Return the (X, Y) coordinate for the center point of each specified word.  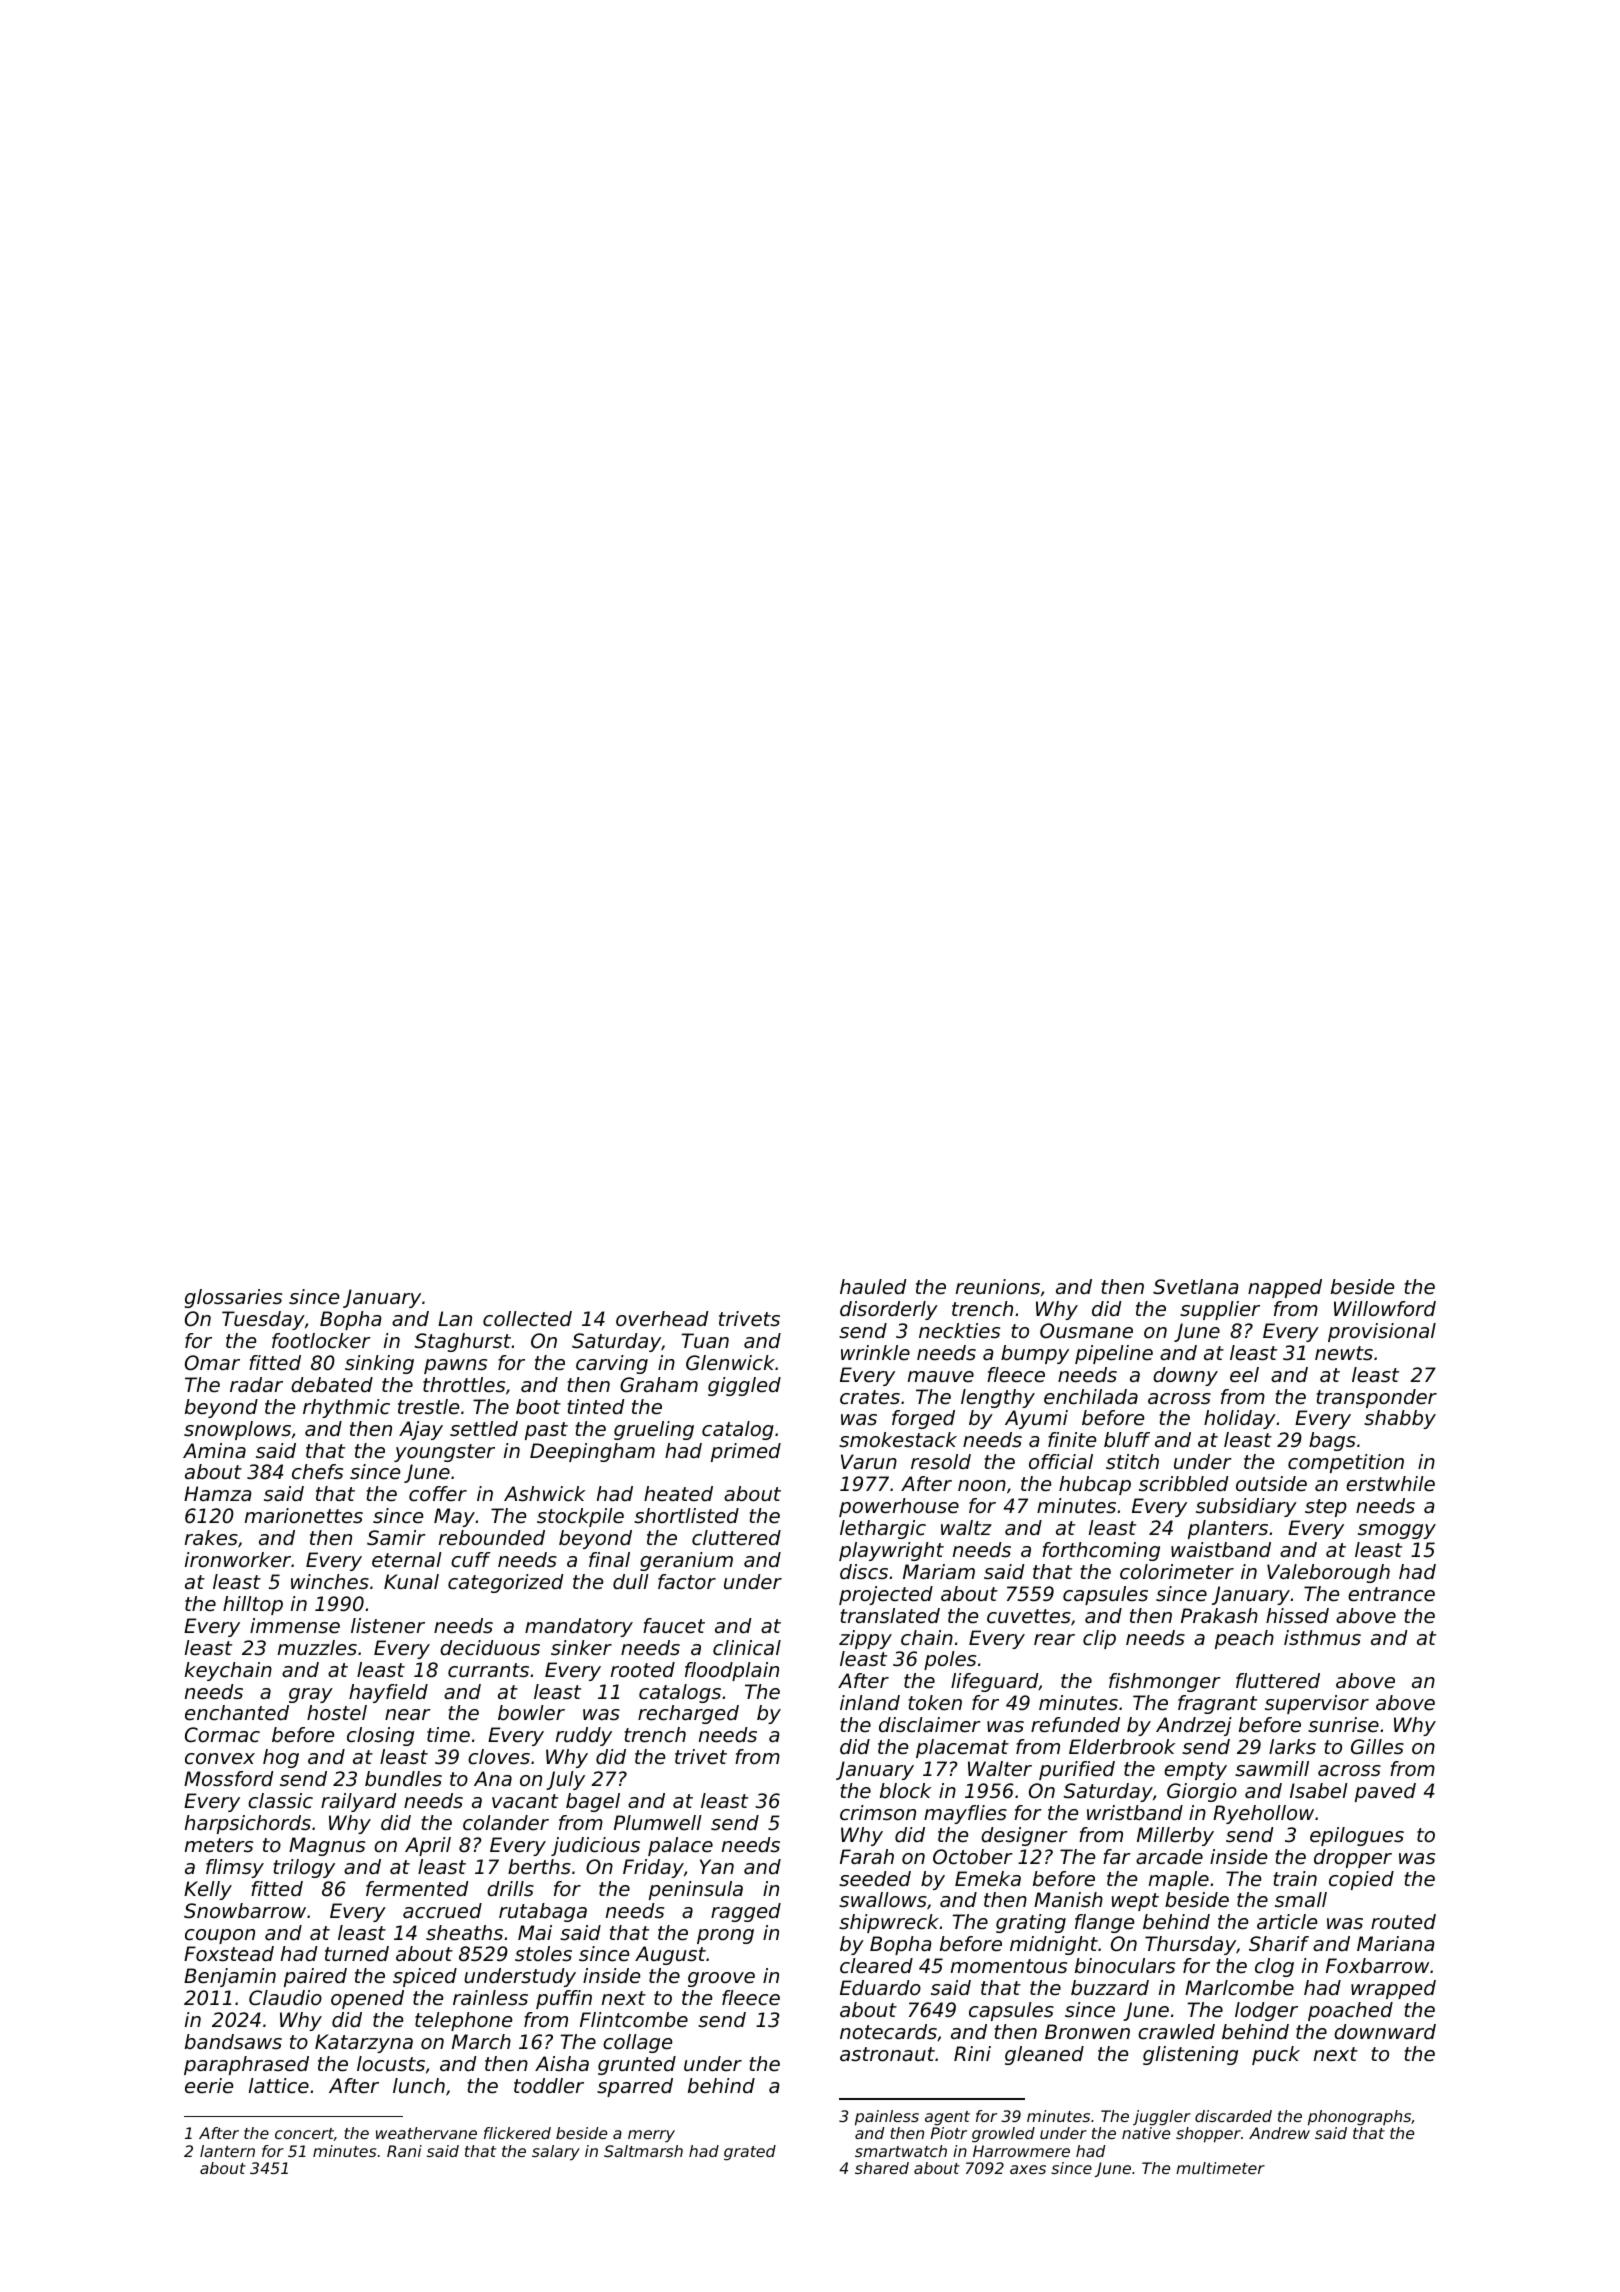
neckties (959, 1331)
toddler (549, 2086)
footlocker (321, 1341)
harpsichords (248, 1824)
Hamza (218, 1493)
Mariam (939, 1571)
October (973, 1857)
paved (1385, 1792)
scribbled (1184, 1484)
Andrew (1279, 2133)
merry (651, 2136)
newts (1344, 1353)
